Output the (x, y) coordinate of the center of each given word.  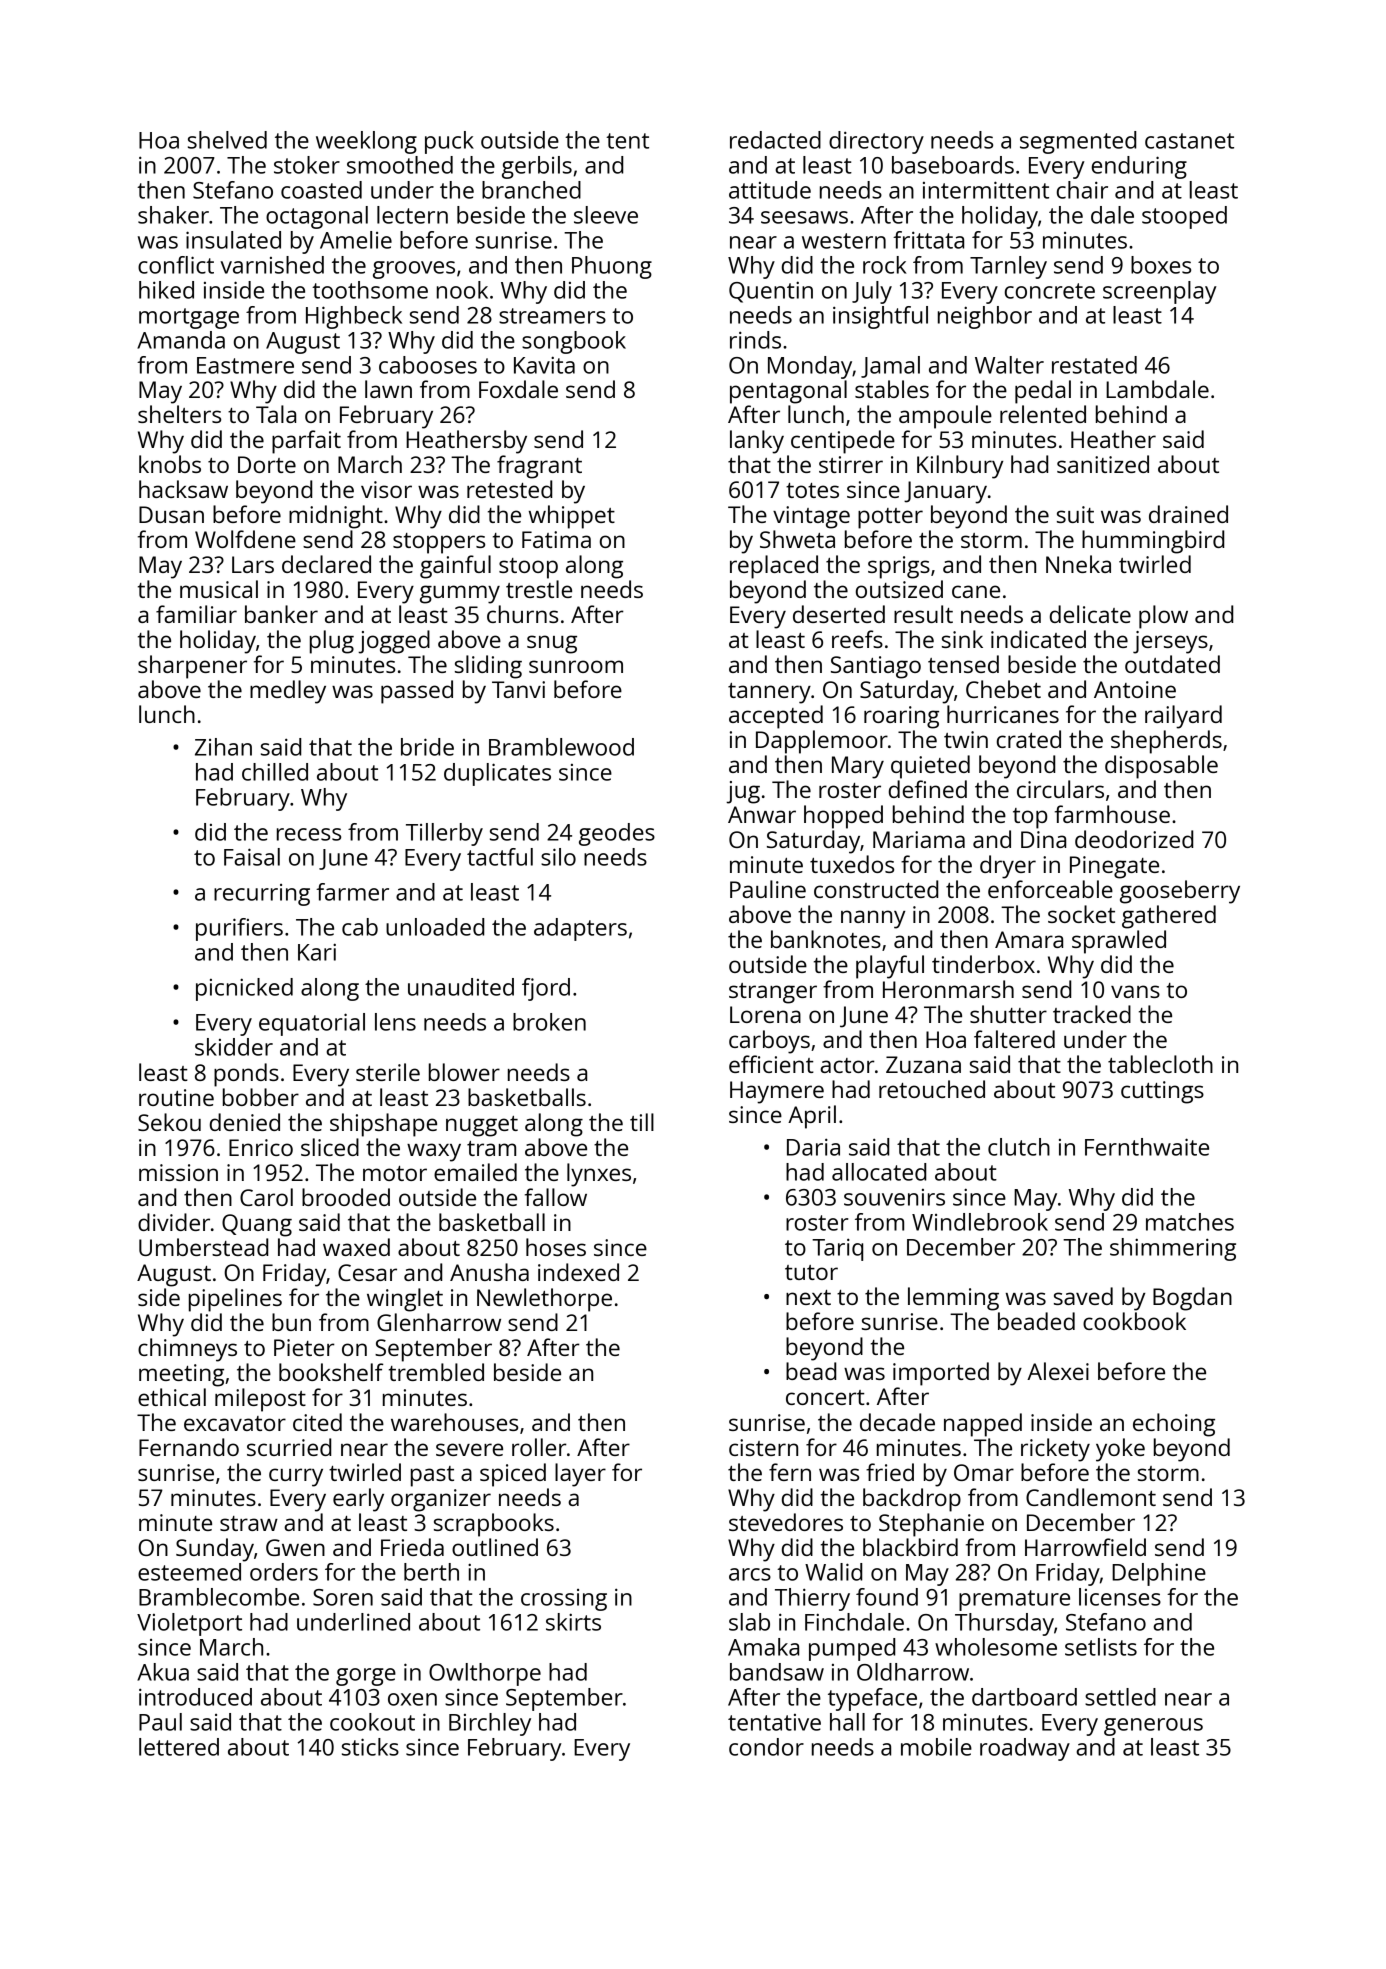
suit (1075, 514)
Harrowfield (1085, 1547)
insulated (233, 240)
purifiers (239, 929)
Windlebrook (980, 1222)
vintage (811, 517)
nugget (482, 1126)
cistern (763, 1447)
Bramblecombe (219, 1597)
